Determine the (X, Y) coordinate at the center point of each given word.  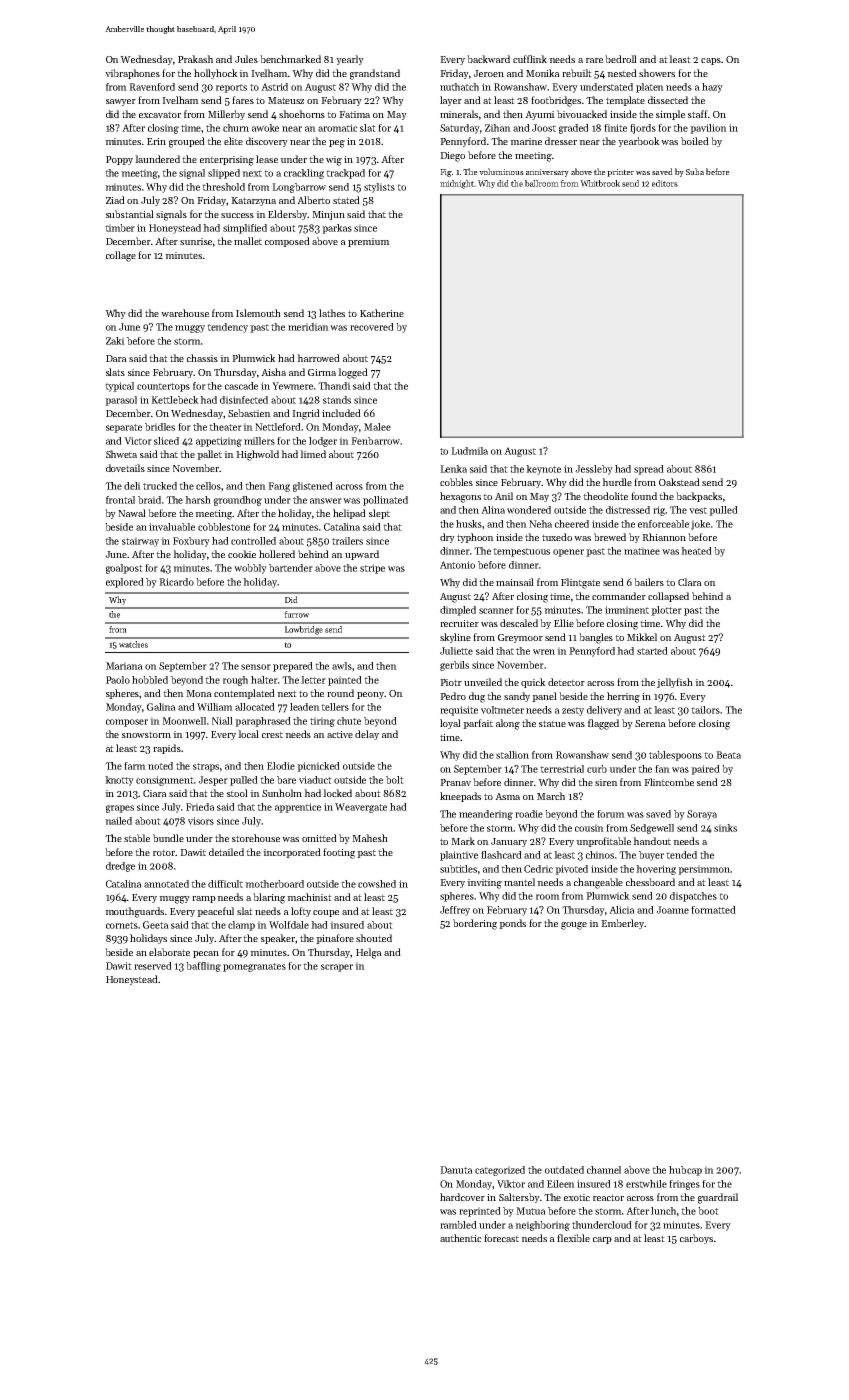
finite (615, 128)
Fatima (354, 114)
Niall (222, 721)
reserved (153, 966)
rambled (458, 1225)
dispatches (693, 897)
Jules (246, 59)
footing (339, 853)
